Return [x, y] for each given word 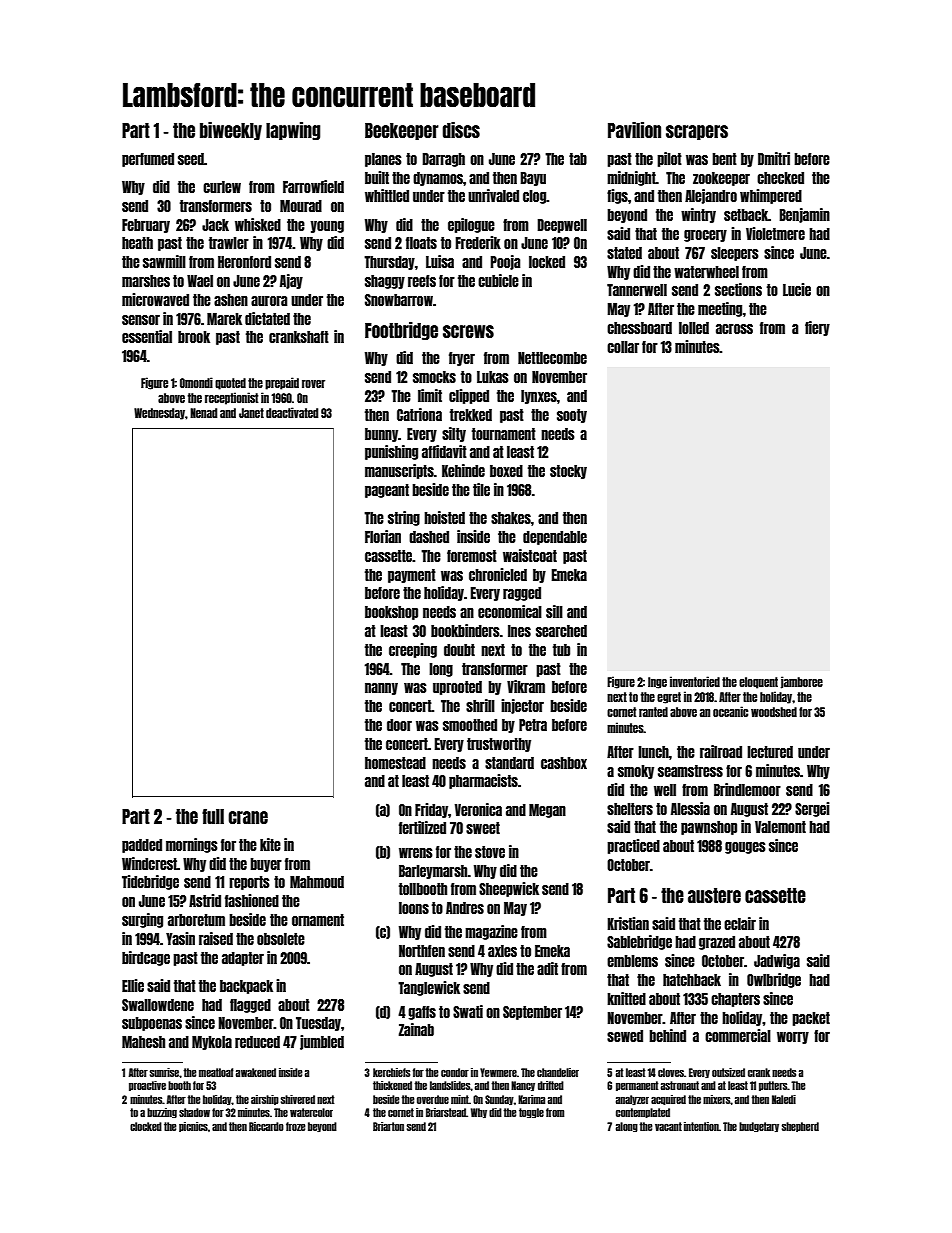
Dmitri [774, 158]
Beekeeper [402, 131]
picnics [193, 1127]
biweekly [231, 131]
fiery [817, 328]
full [213, 816]
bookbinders [465, 630]
